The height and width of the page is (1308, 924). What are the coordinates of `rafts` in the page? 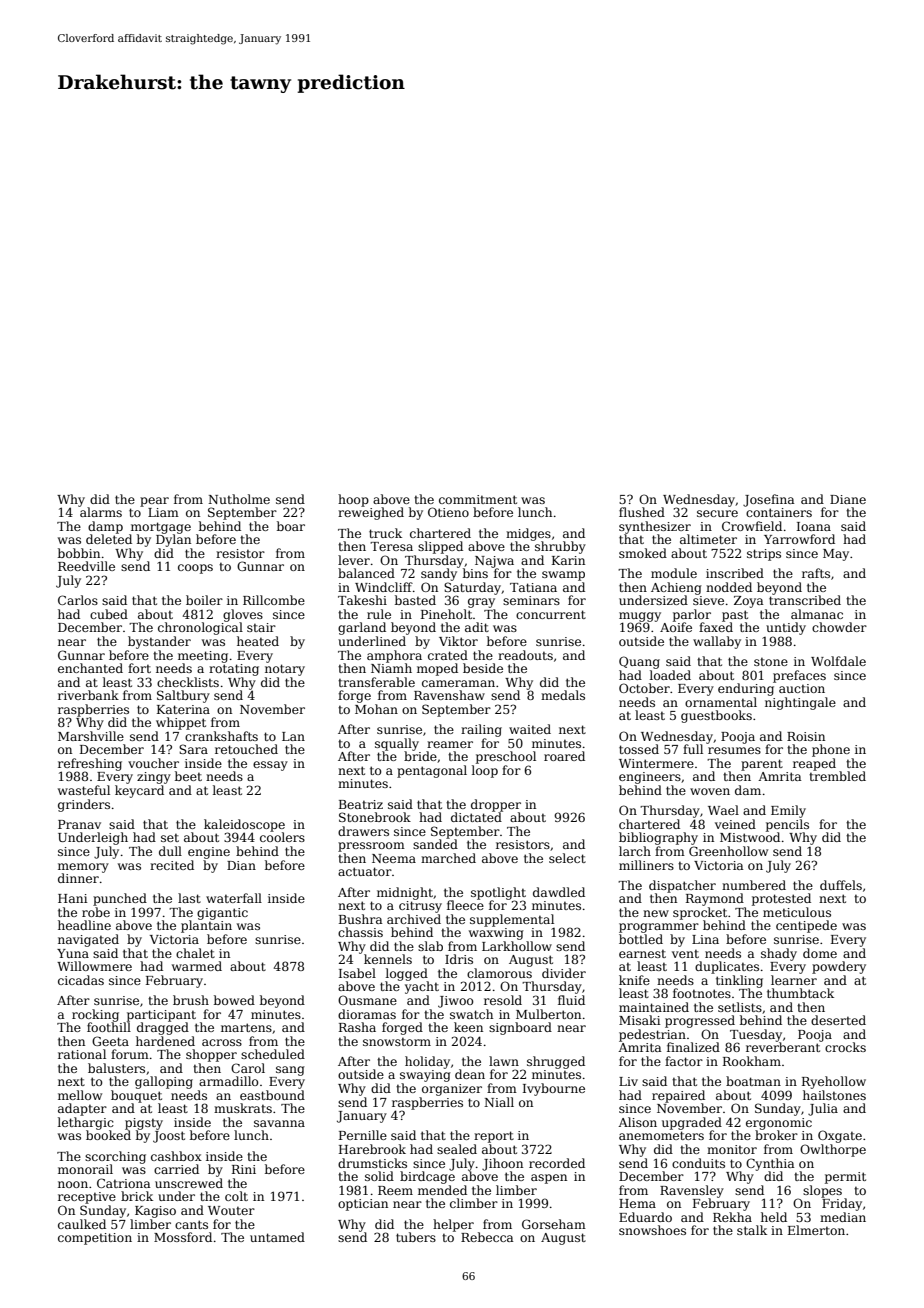 It's located at (816, 573).
